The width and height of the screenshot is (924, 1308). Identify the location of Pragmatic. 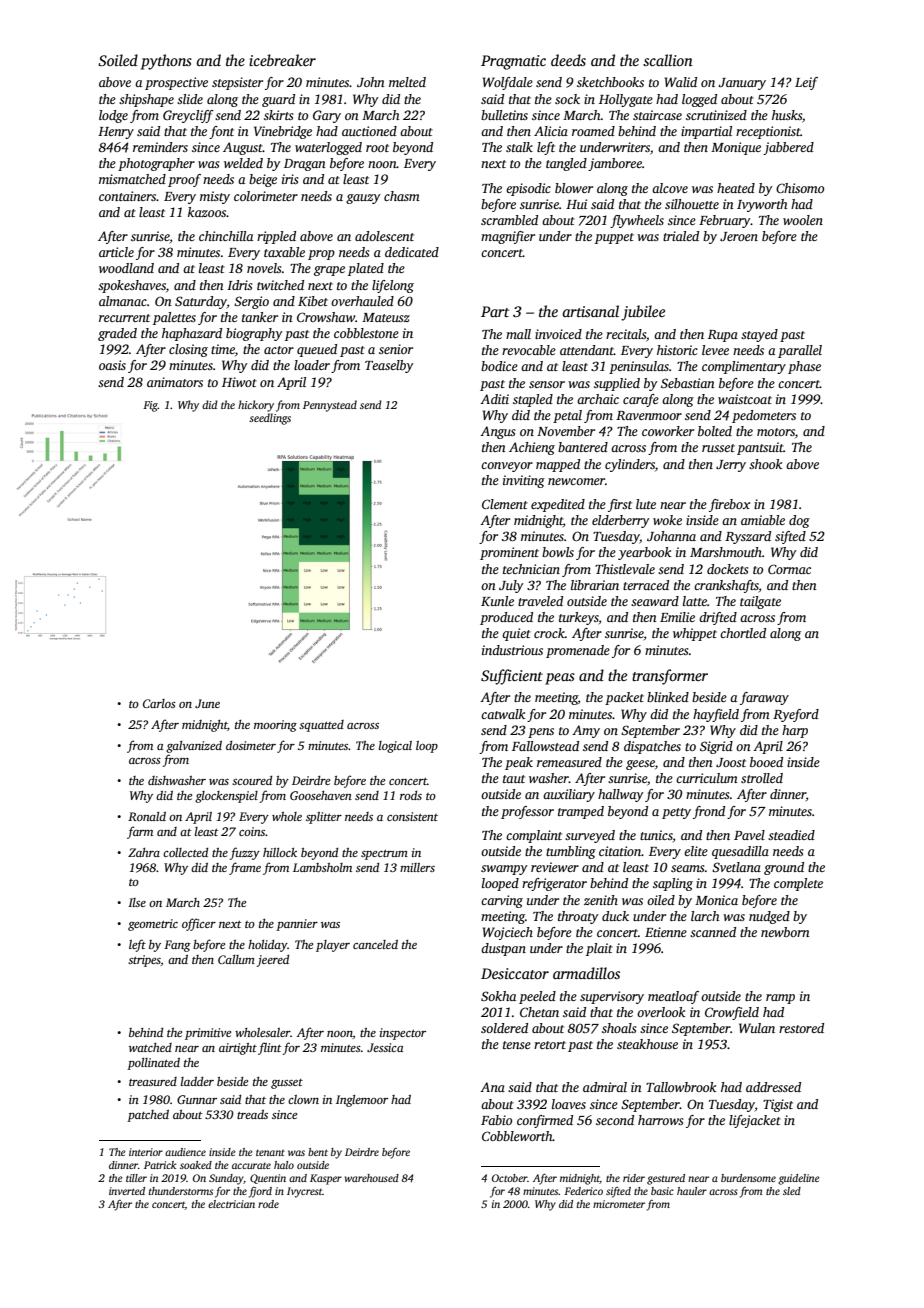
(513, 62).
